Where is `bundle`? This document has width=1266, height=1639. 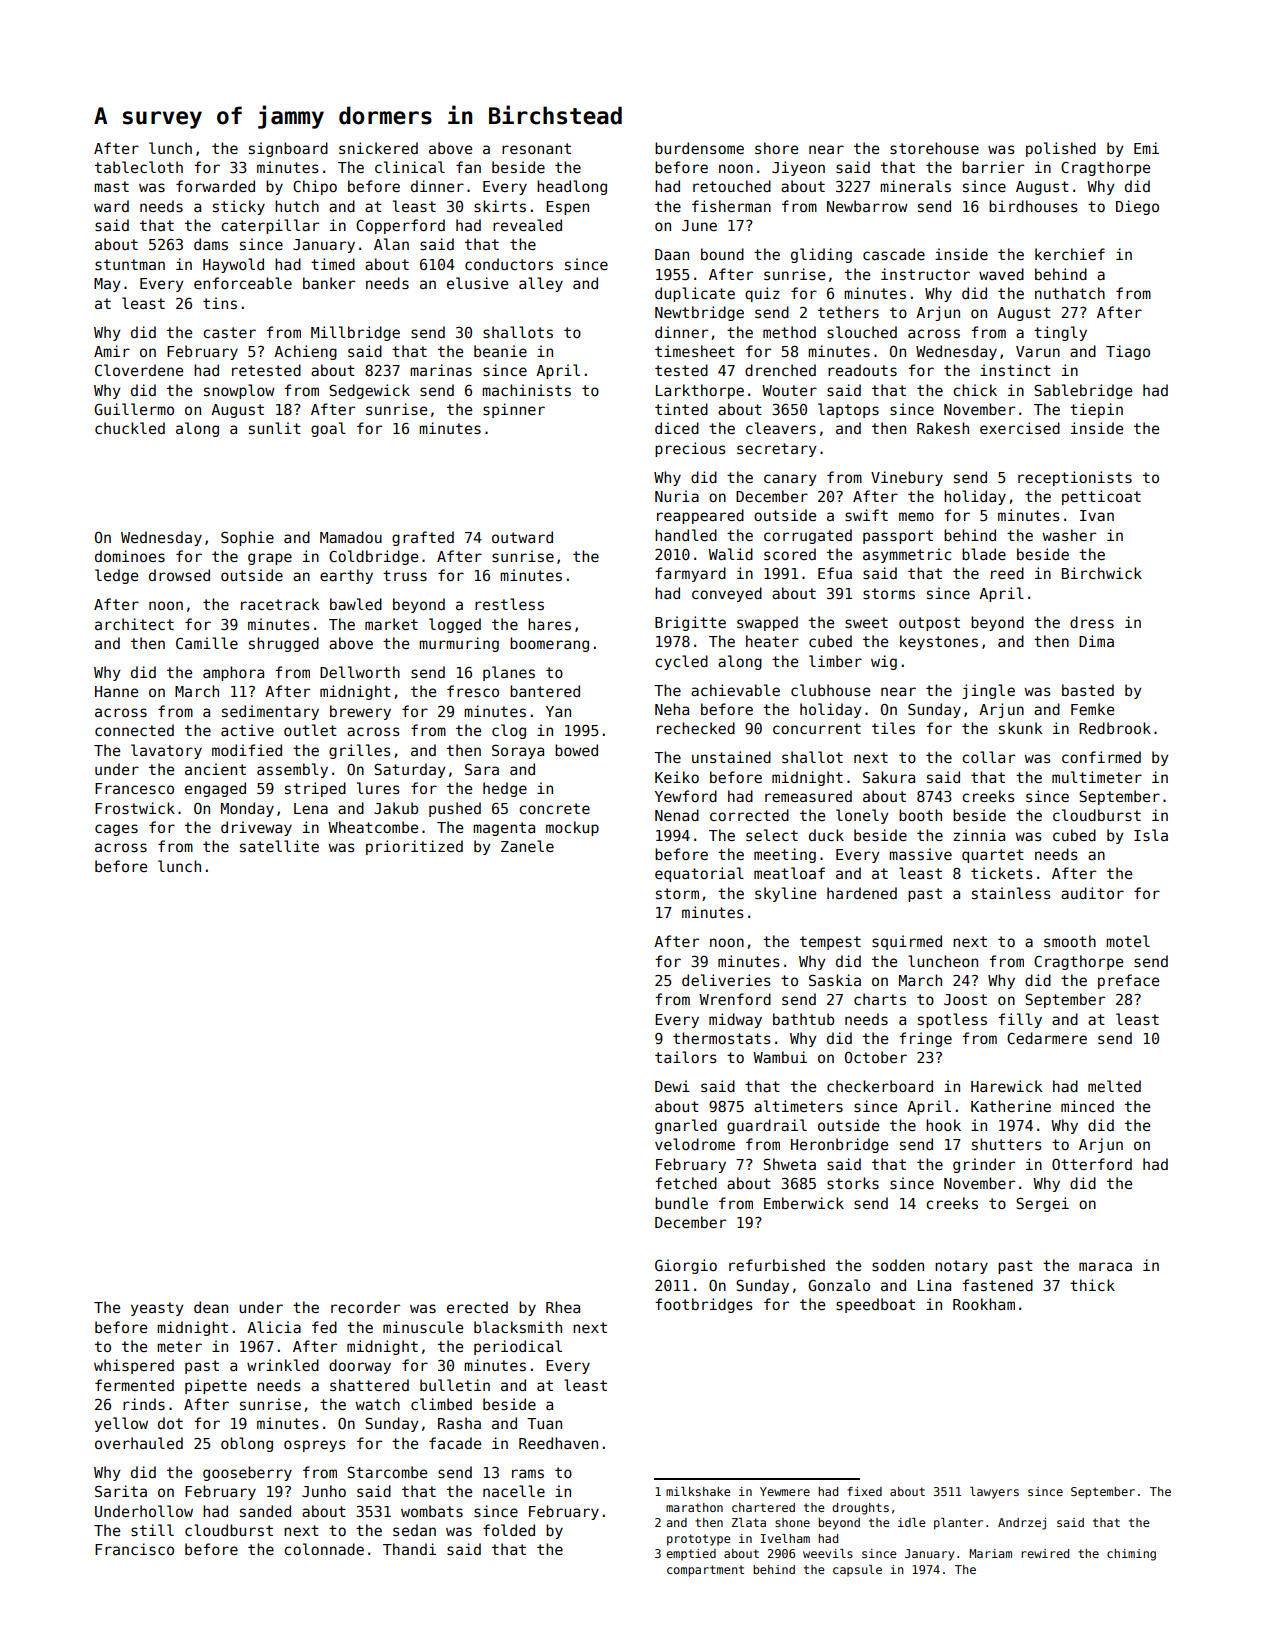
bundle is located at coordinates (681, 1203).
